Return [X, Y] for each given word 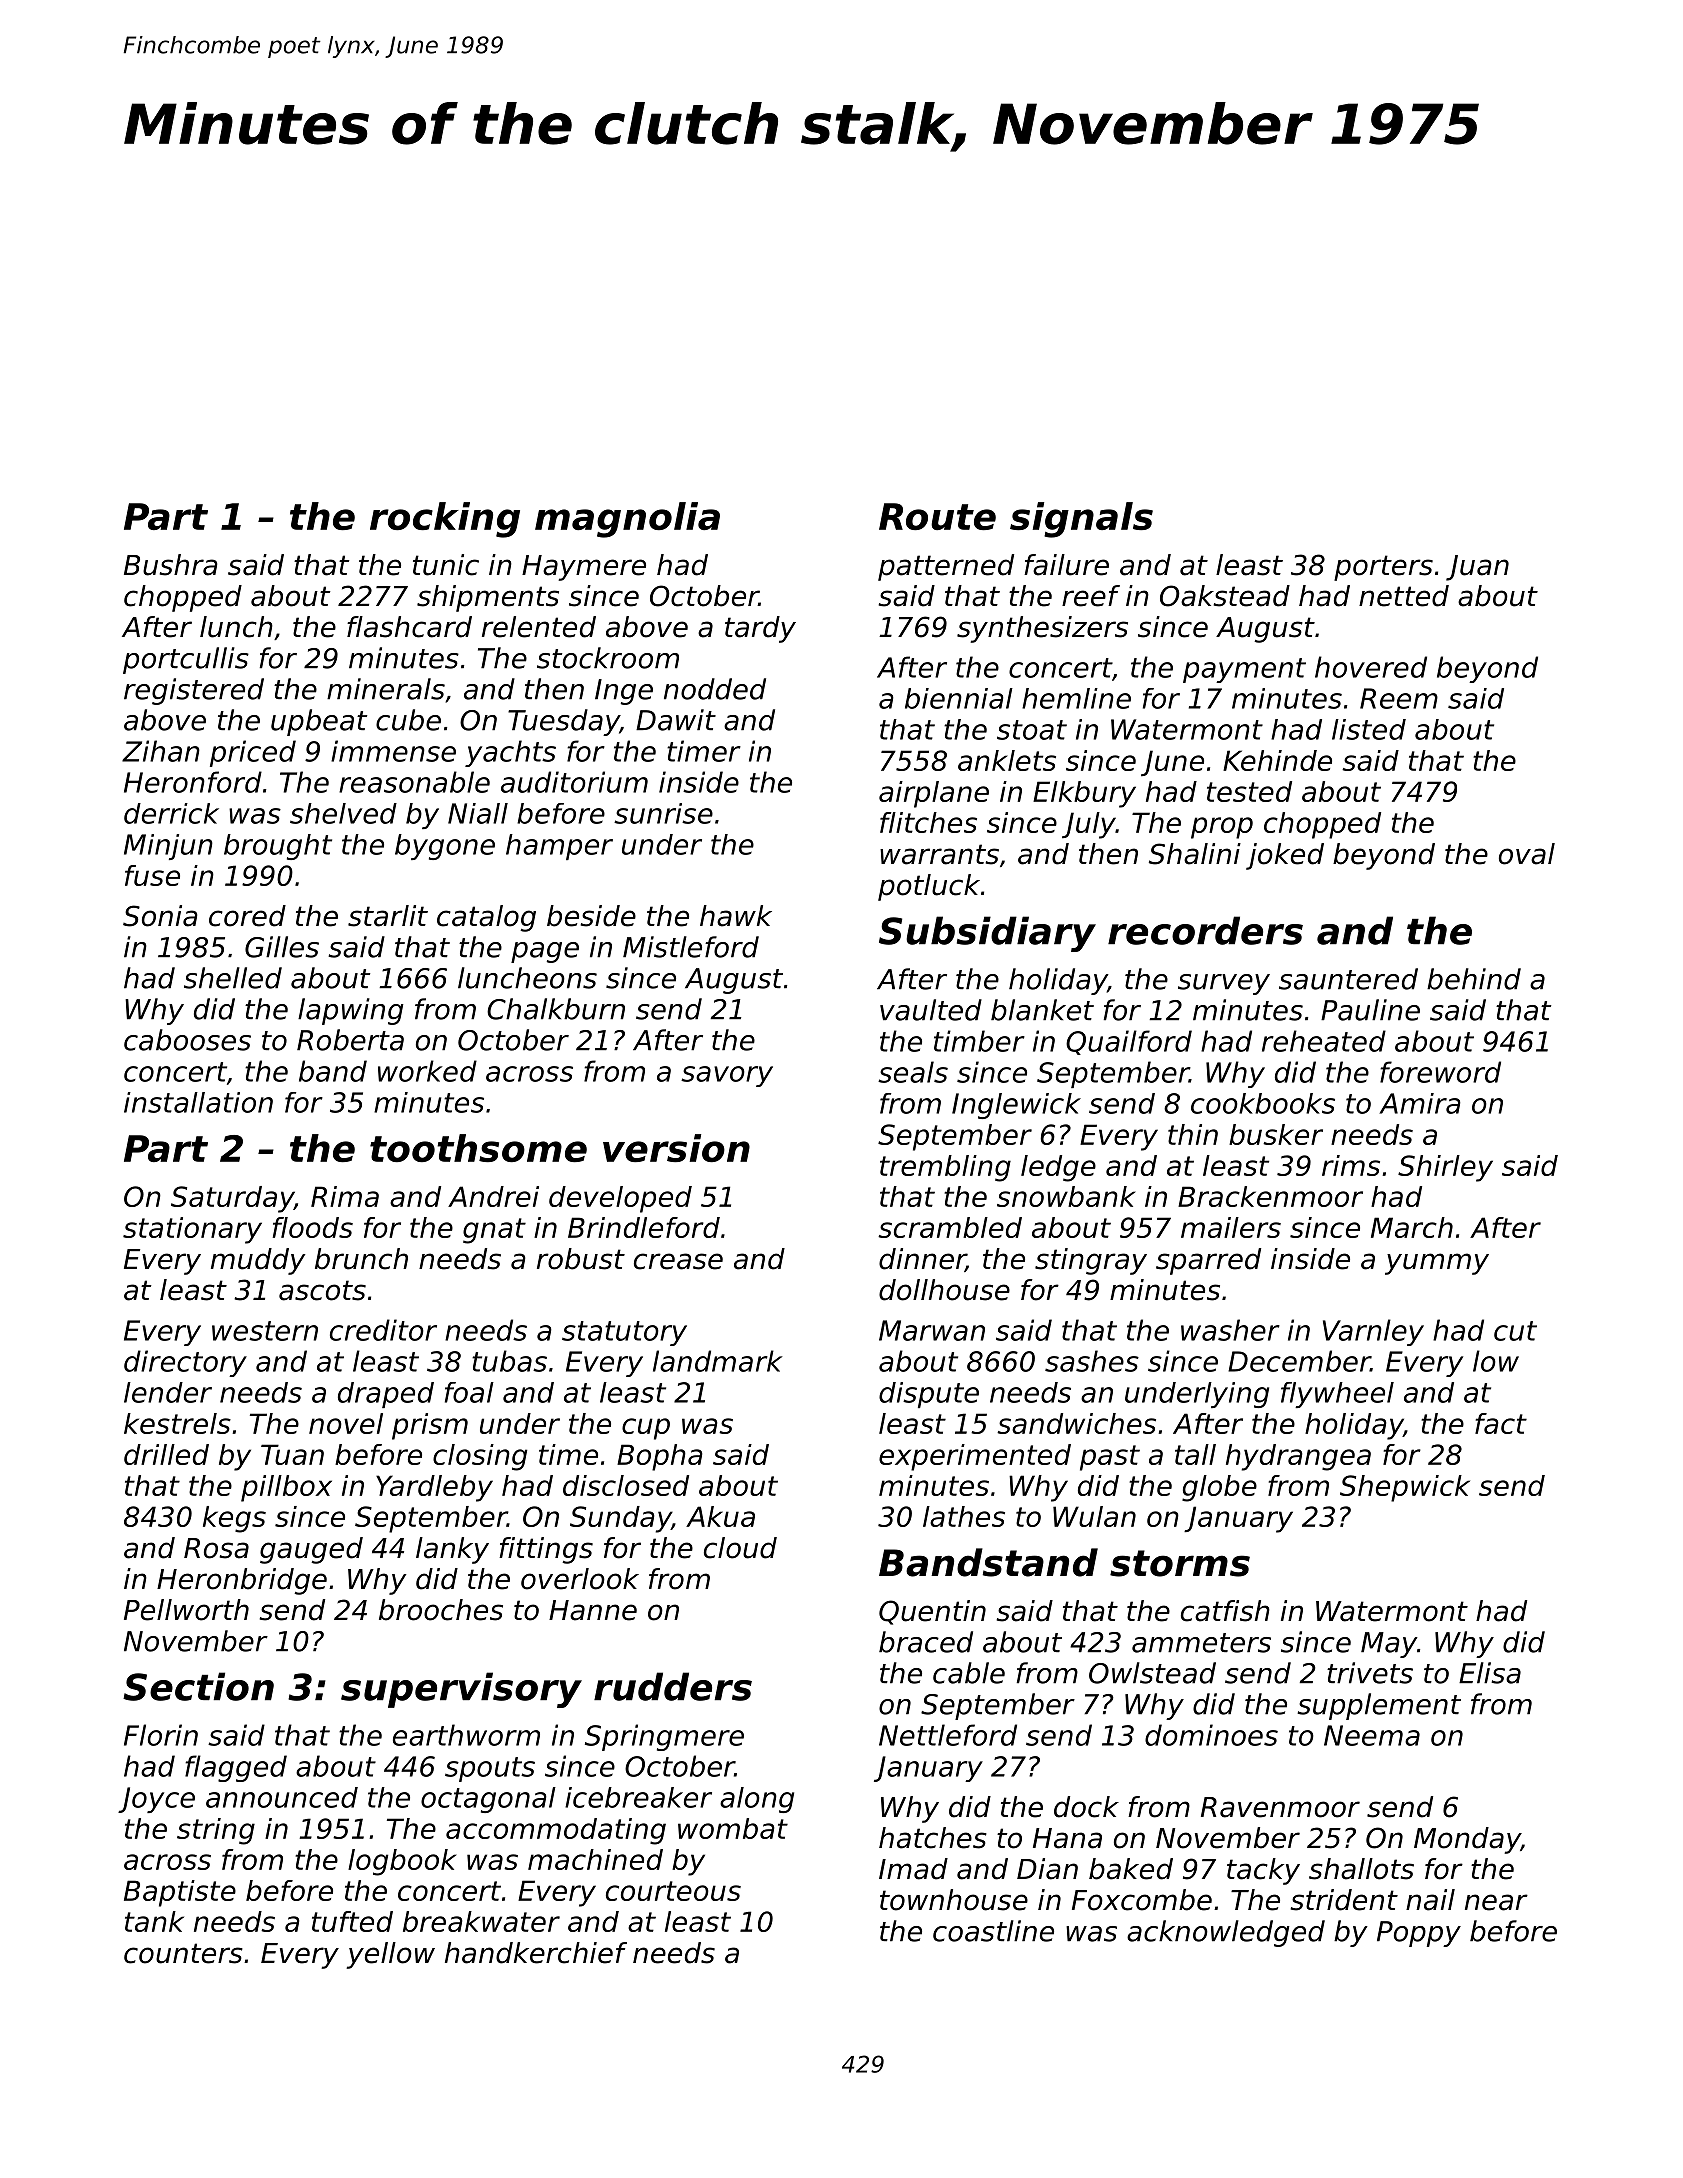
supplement [1379, 1706]
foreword [1440, 1072]
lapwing [350, 1011]
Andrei [493, 1196]
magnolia [627, 520]
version [676, 1148]
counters [183, 1953]
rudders [673, 1686]
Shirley [1445, 1168]
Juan [1477, 568]
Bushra [171, 565]
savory [727, 1076]
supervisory [461, 1690]
